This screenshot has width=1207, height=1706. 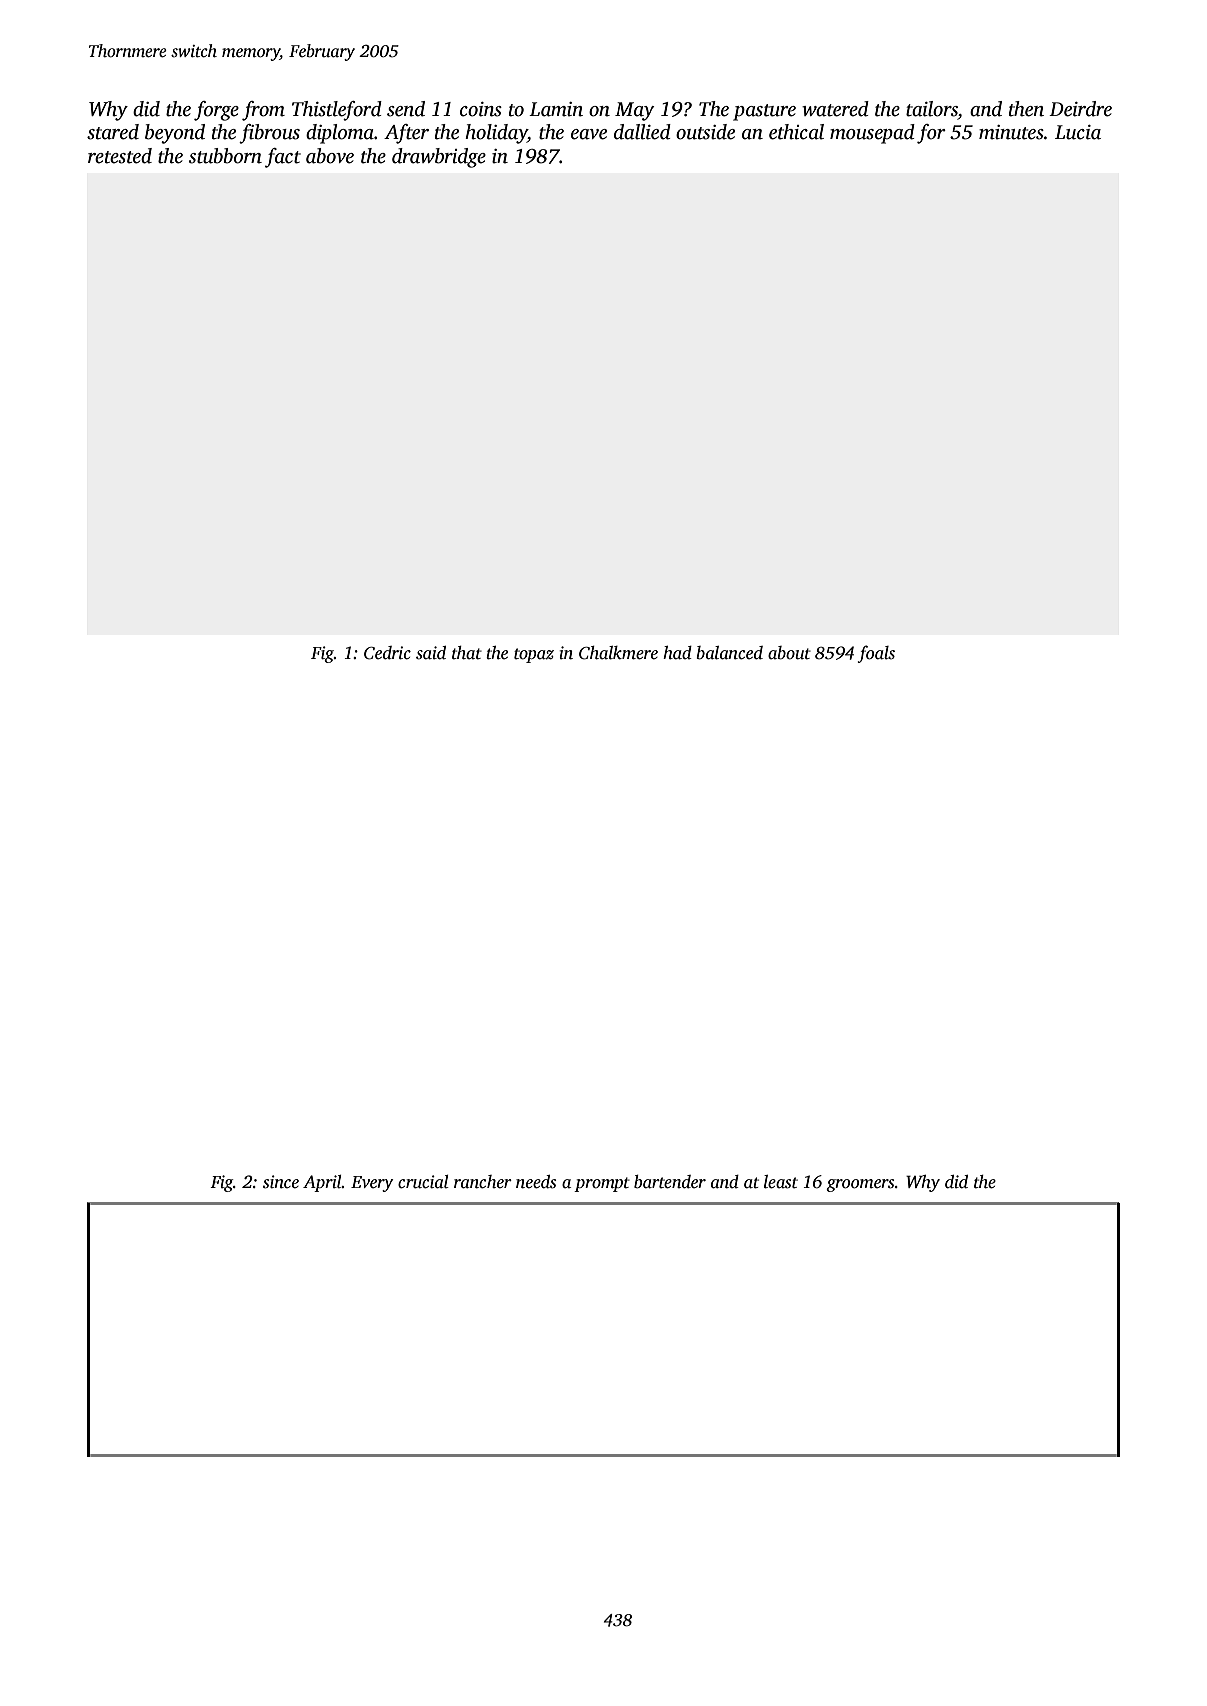 What do you see at coordinates (387, 653) in the screenshot?
I see `Cedric` at bounding box center [387, 653].
